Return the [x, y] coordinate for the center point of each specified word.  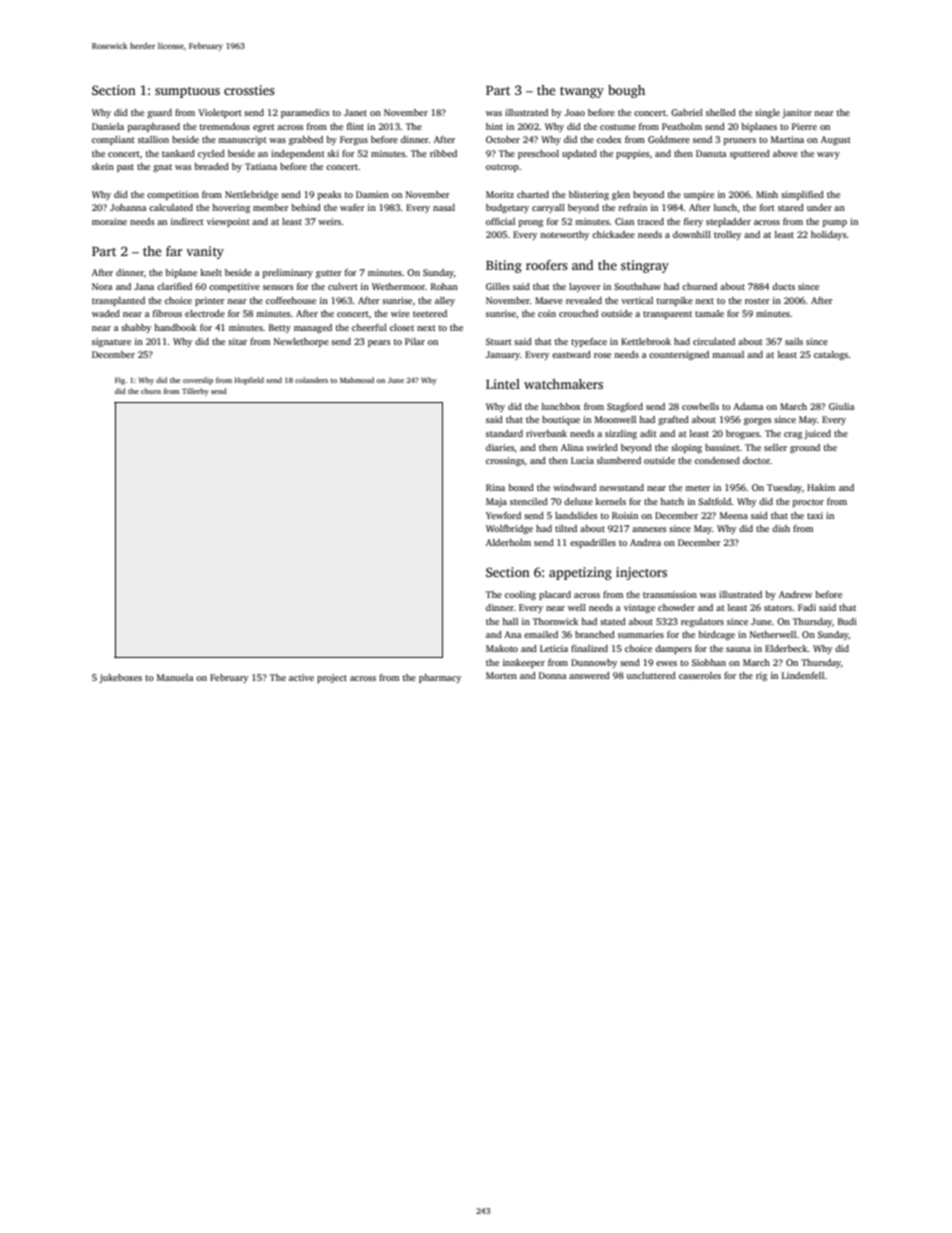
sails [794, 341]
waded [106, 313]
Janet [355, 112]
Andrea [645, 542]
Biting [504, 266]
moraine [109, 221]
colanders [311, 380]
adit [648, 433]
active [301, 677]
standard [504, 433]
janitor [797, 113]
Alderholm [508, 542]
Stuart [499, 341]
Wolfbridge [509, 529]
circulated [714, 341]
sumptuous [187, 92]
